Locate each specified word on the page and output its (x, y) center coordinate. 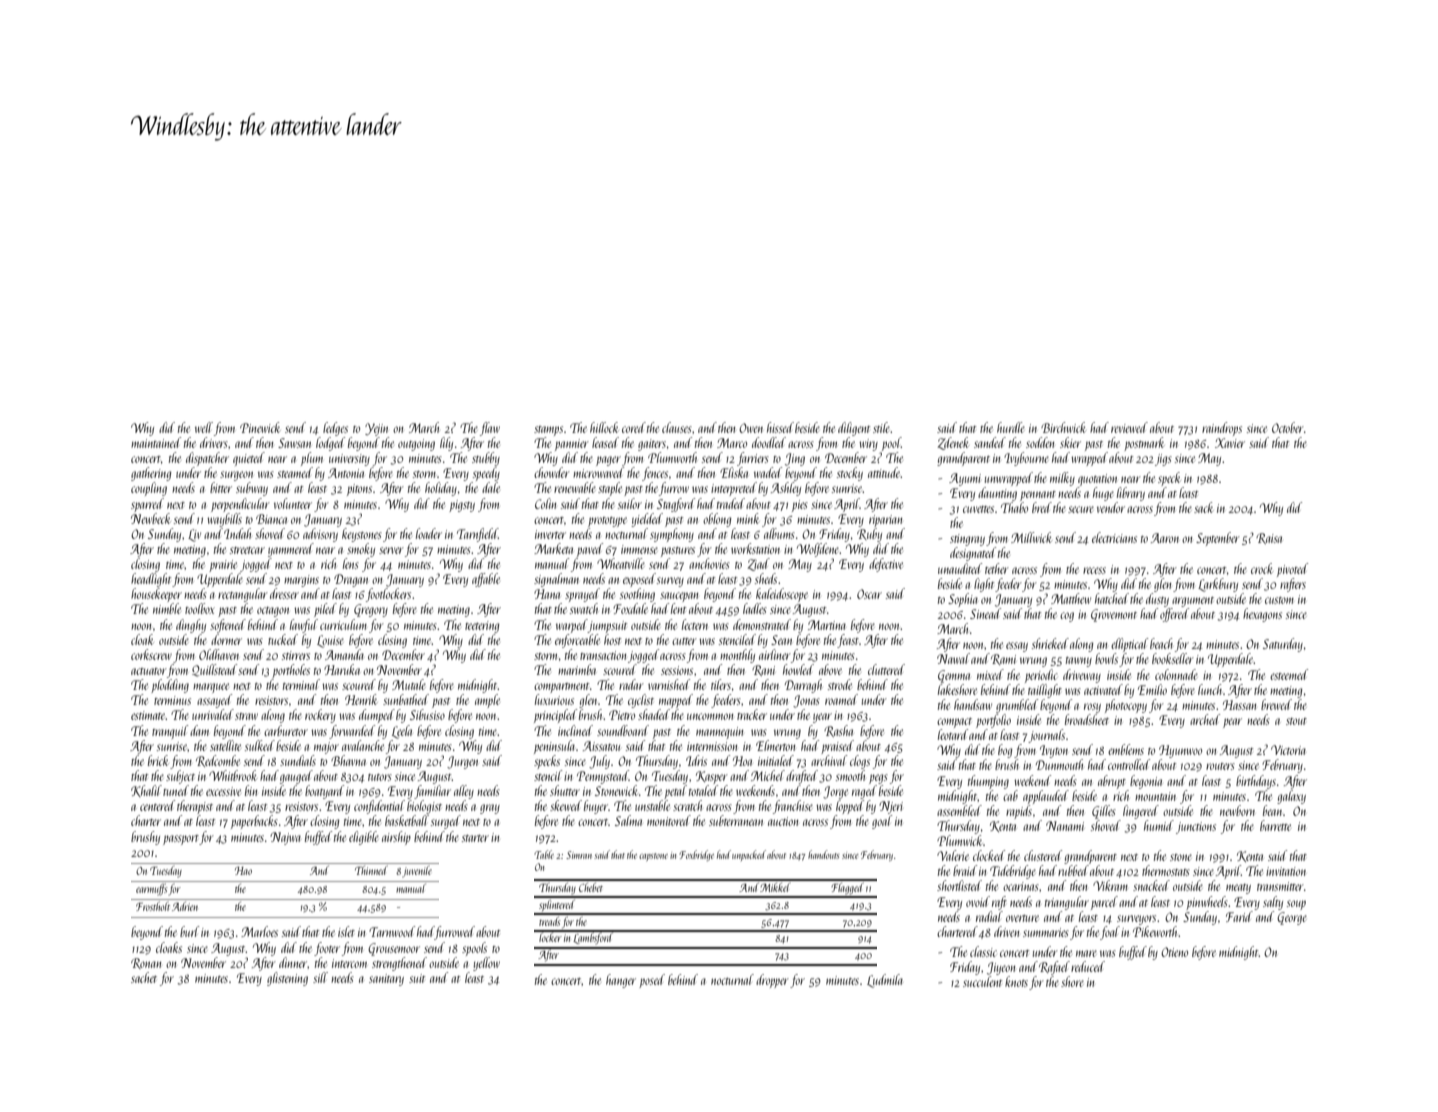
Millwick (1031, 537)
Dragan (351, 580)
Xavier (1230, 443)
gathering (151, 474)
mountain (1155, 796)
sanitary (386, 980)
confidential (379, 807)
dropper (772, 981)
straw (246, 716)
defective (886, 565)
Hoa (742, 761)
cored (634, 427)
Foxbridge (696, 855)
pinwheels (1207, 903)
